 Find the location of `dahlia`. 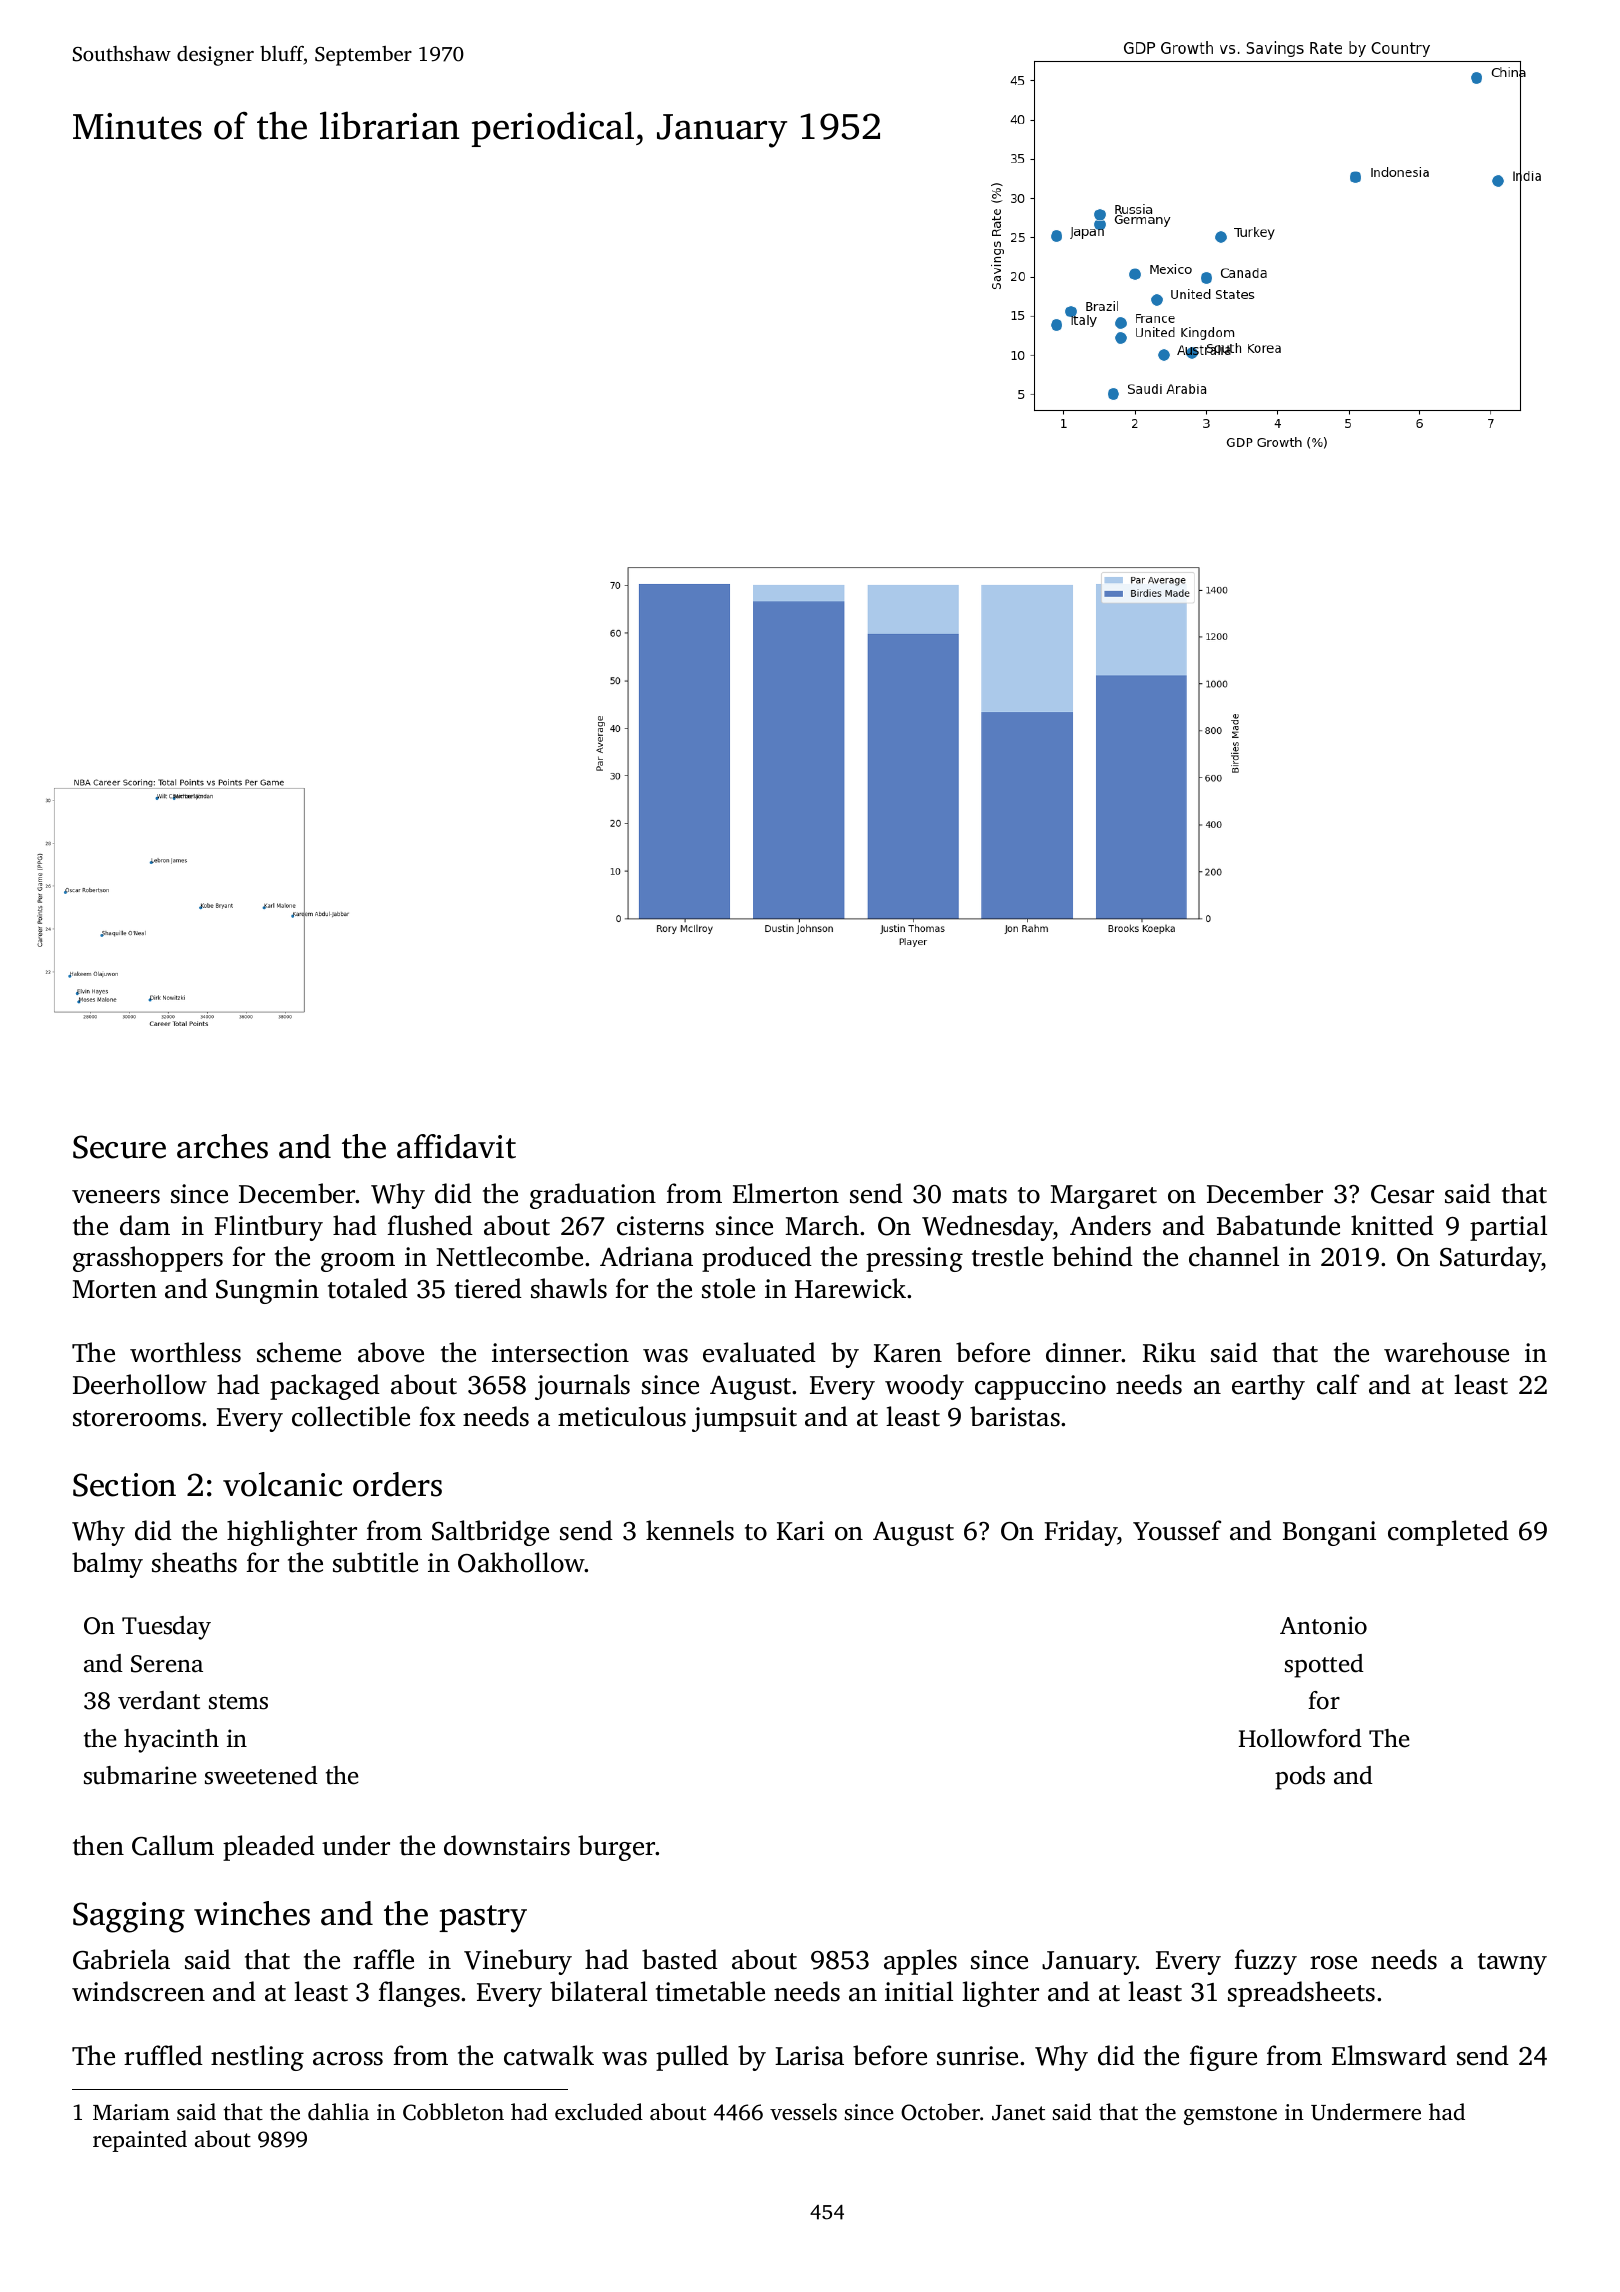

dahlia is located at coordinates (338, 2112).
